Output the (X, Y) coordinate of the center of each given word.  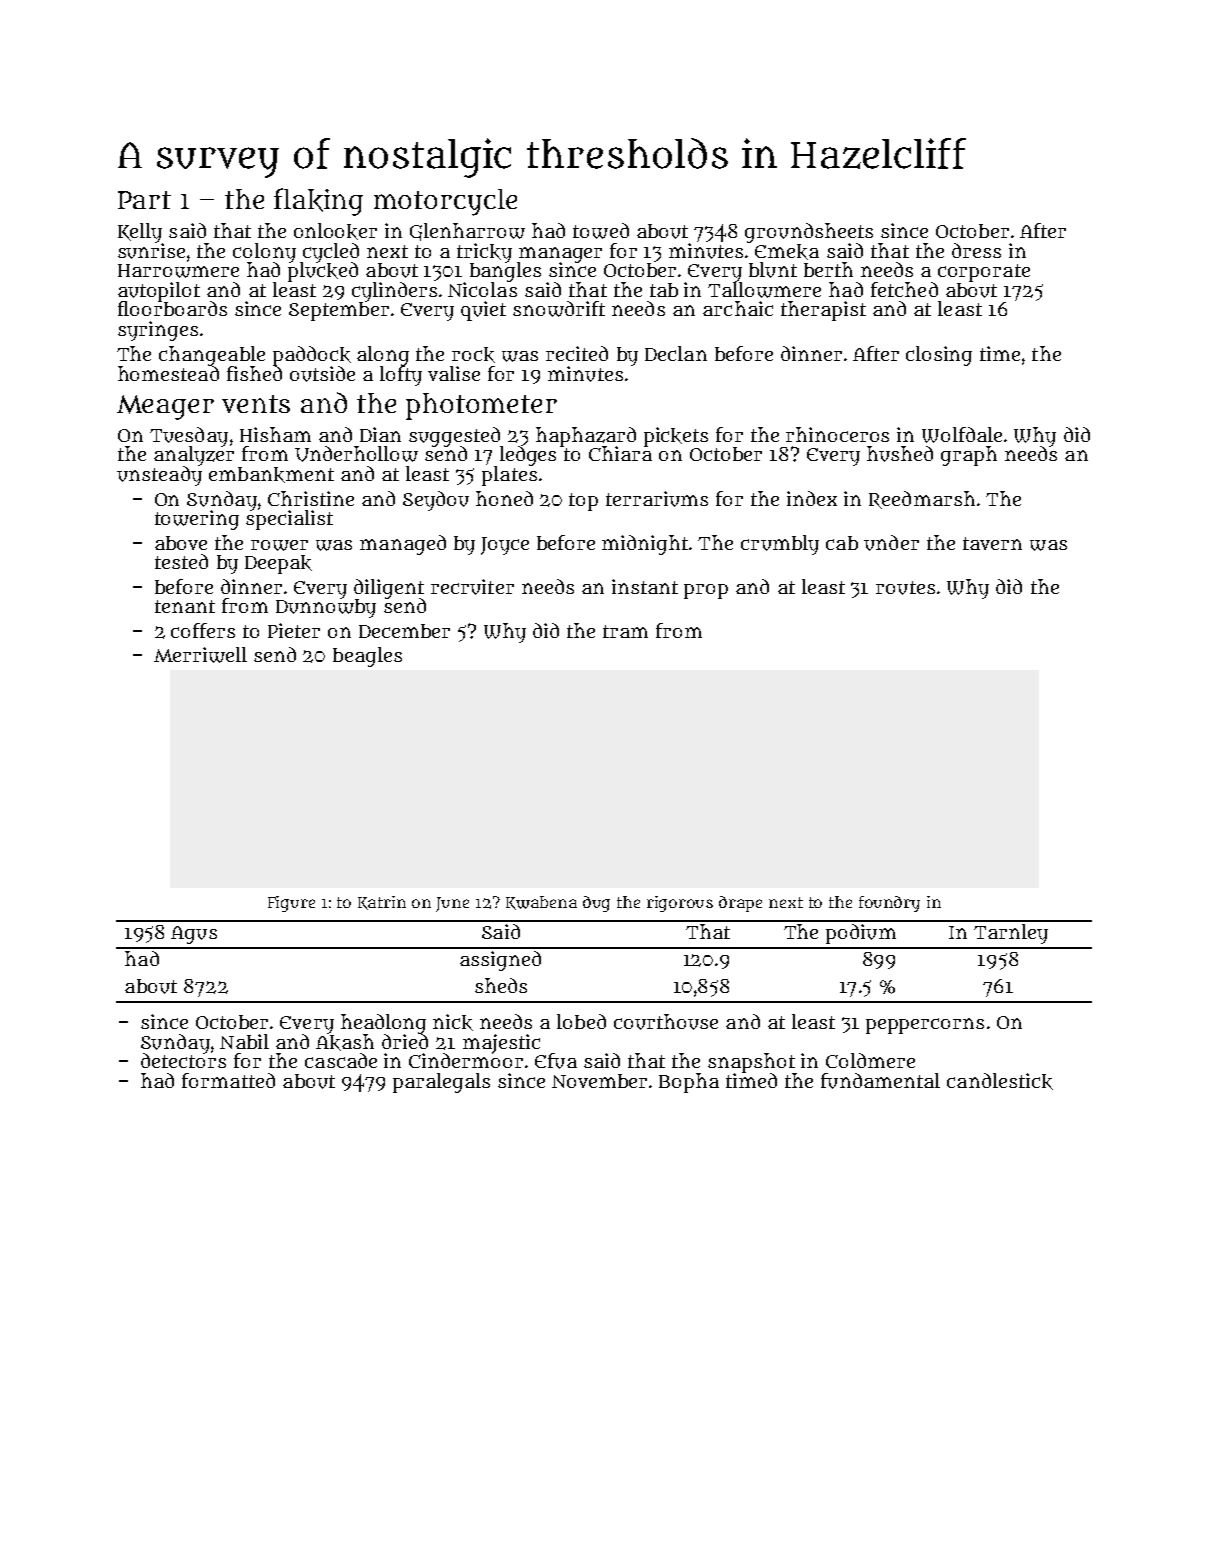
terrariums (657, 499)
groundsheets (809, 233)
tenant (185, 606)
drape (740, 904)
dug (596, 904)
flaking (318, 202)
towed (601, 231)
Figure (291, 904)
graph (969, 456)
